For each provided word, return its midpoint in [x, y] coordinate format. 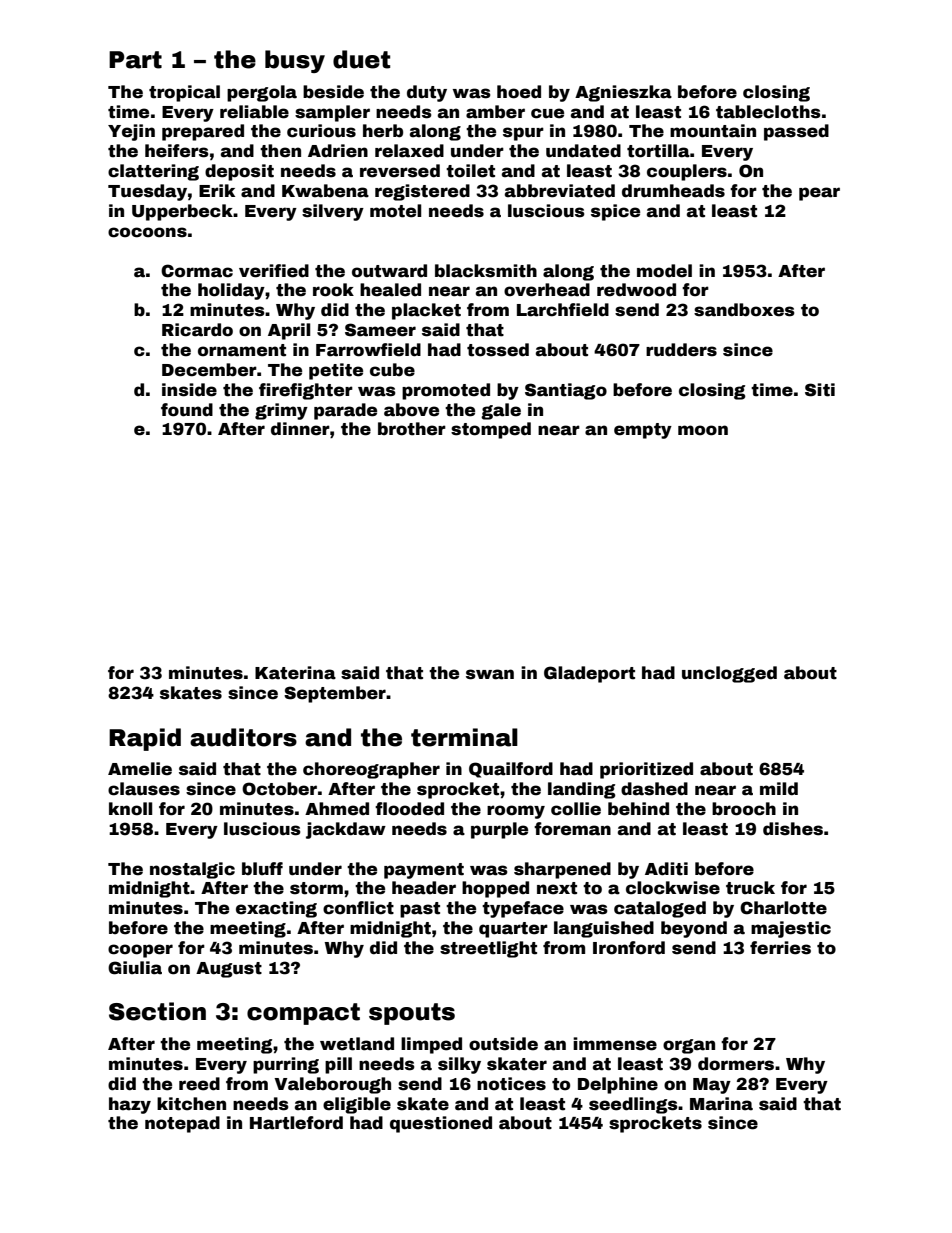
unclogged [729, 674]
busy [295, 61]
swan [490, 674]
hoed [519, 92]
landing [582, 790]
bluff [262, 868]
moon [703, 430]
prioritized [646, 770]
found [187, 410]
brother [412, 429]
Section [157, 1011]
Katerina [295, 673]
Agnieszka [623, 93]
